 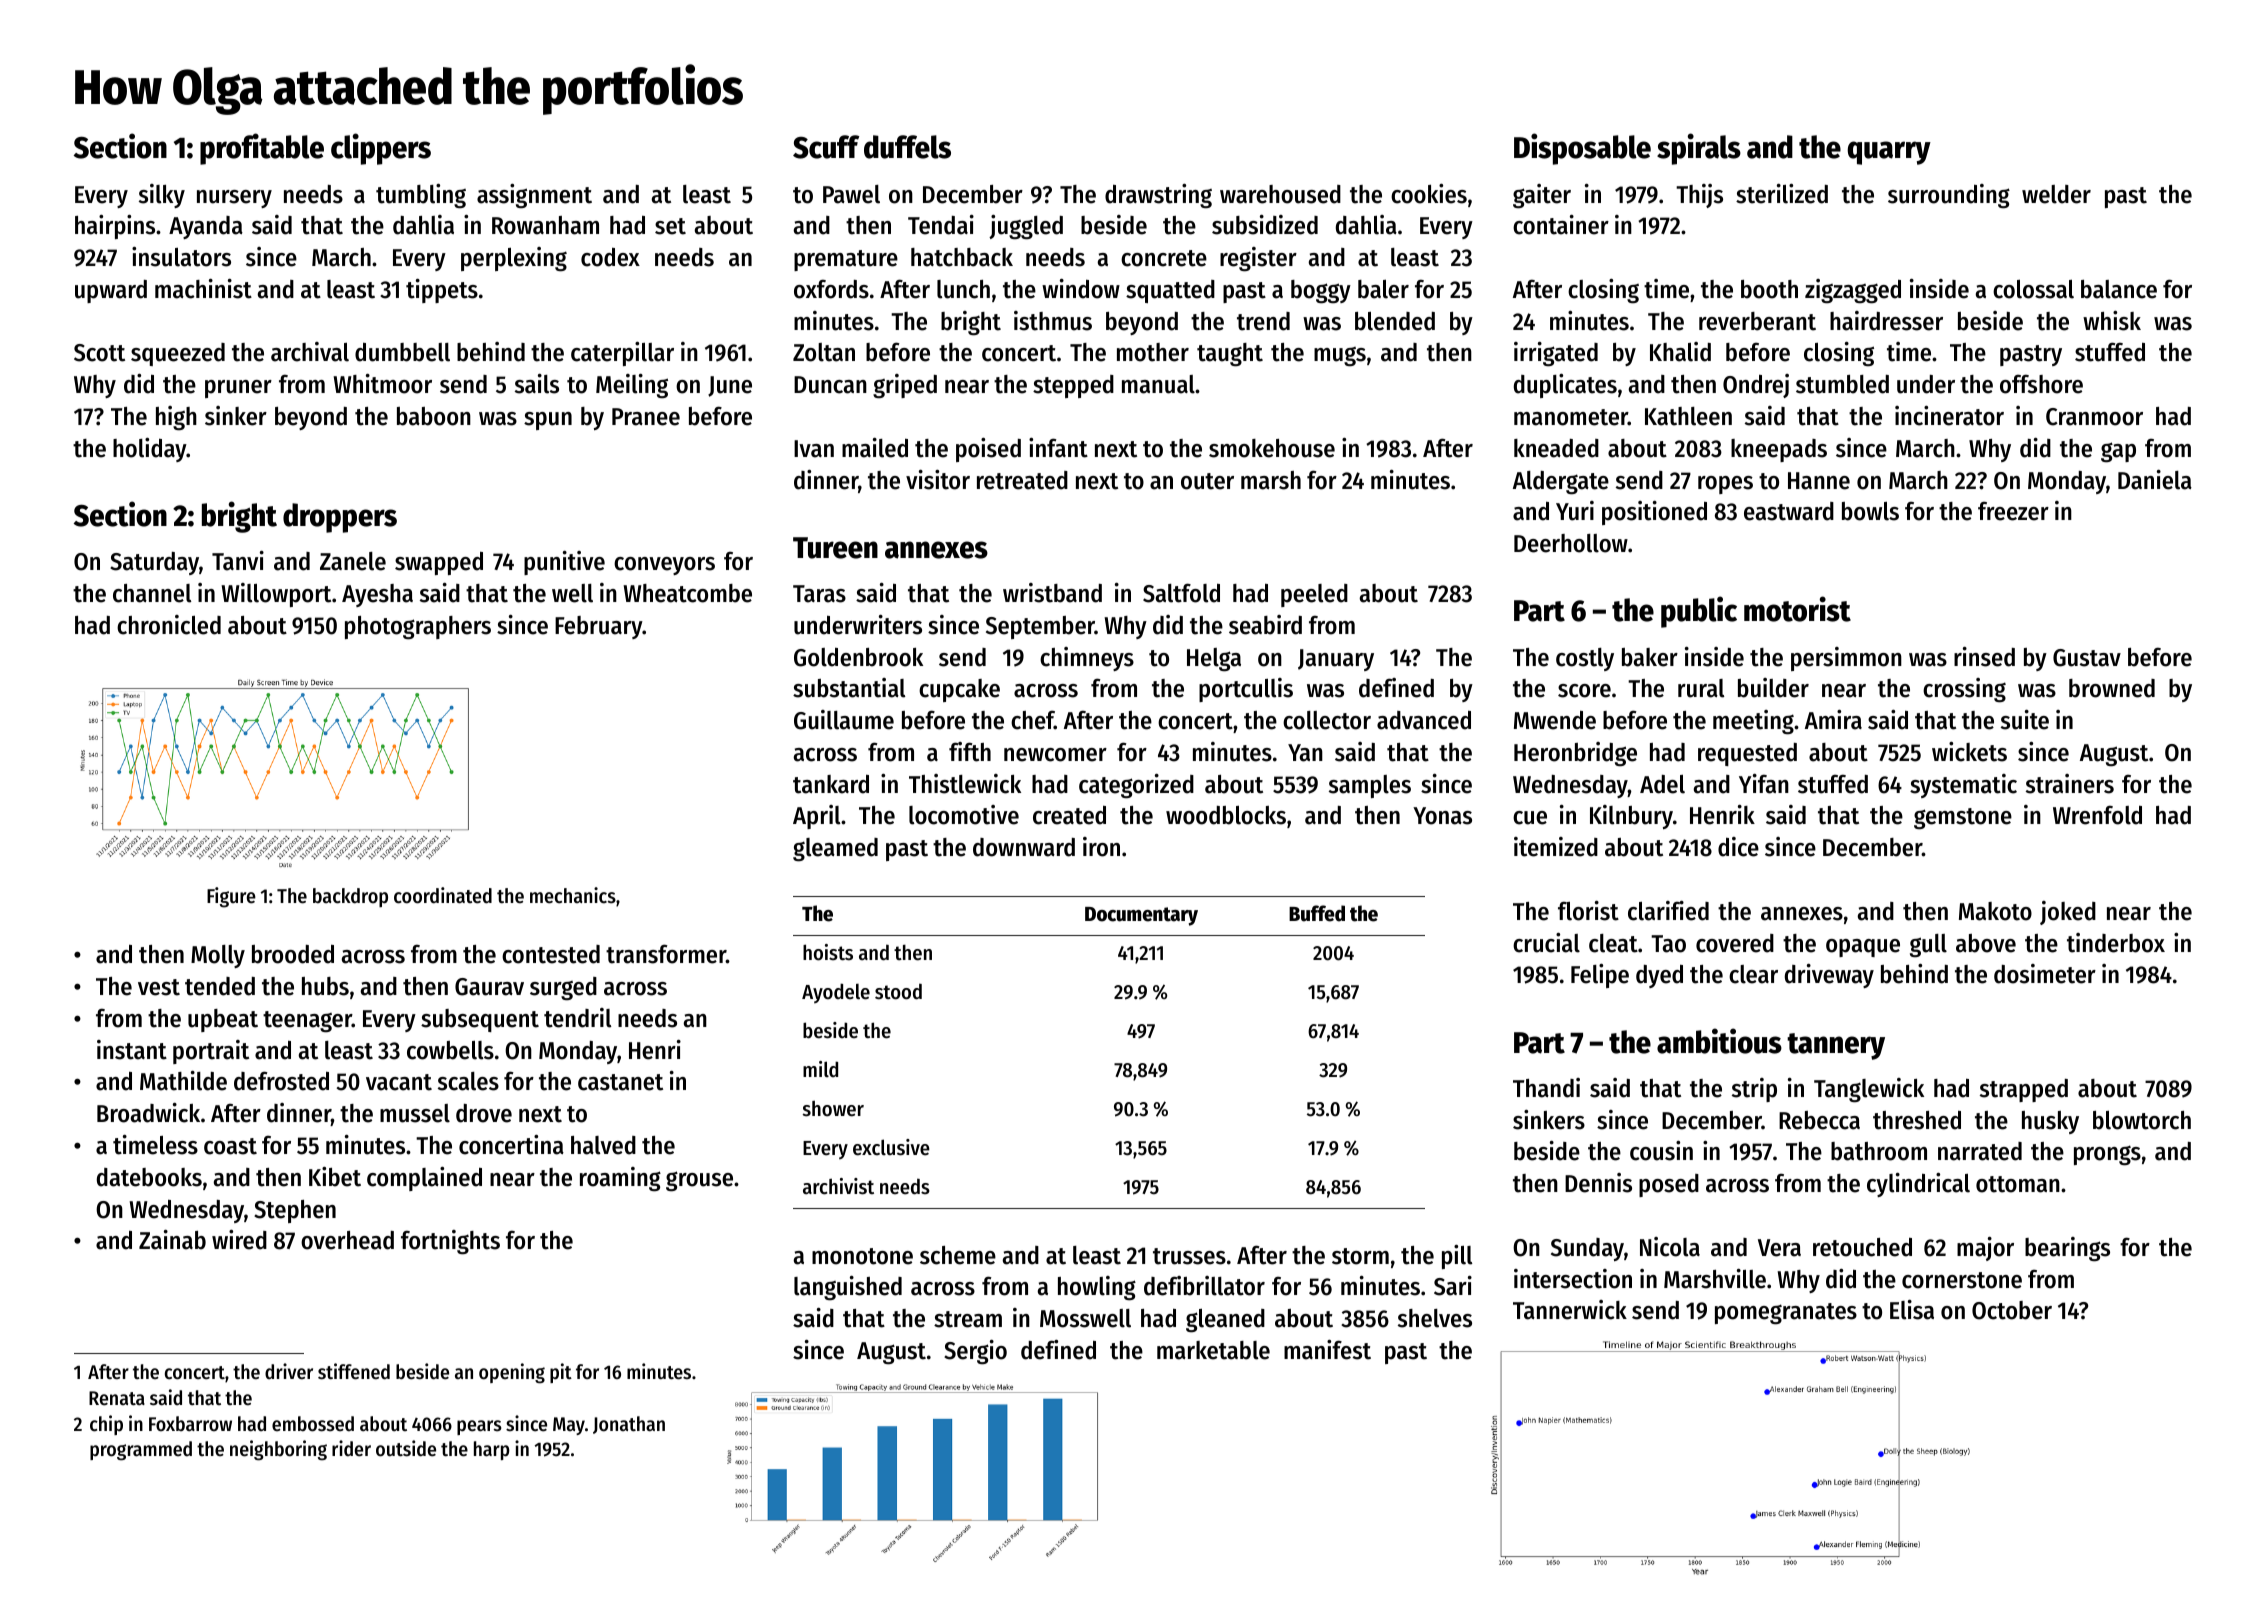 I want to click on rinsed, so click(x=1984, y=657).
